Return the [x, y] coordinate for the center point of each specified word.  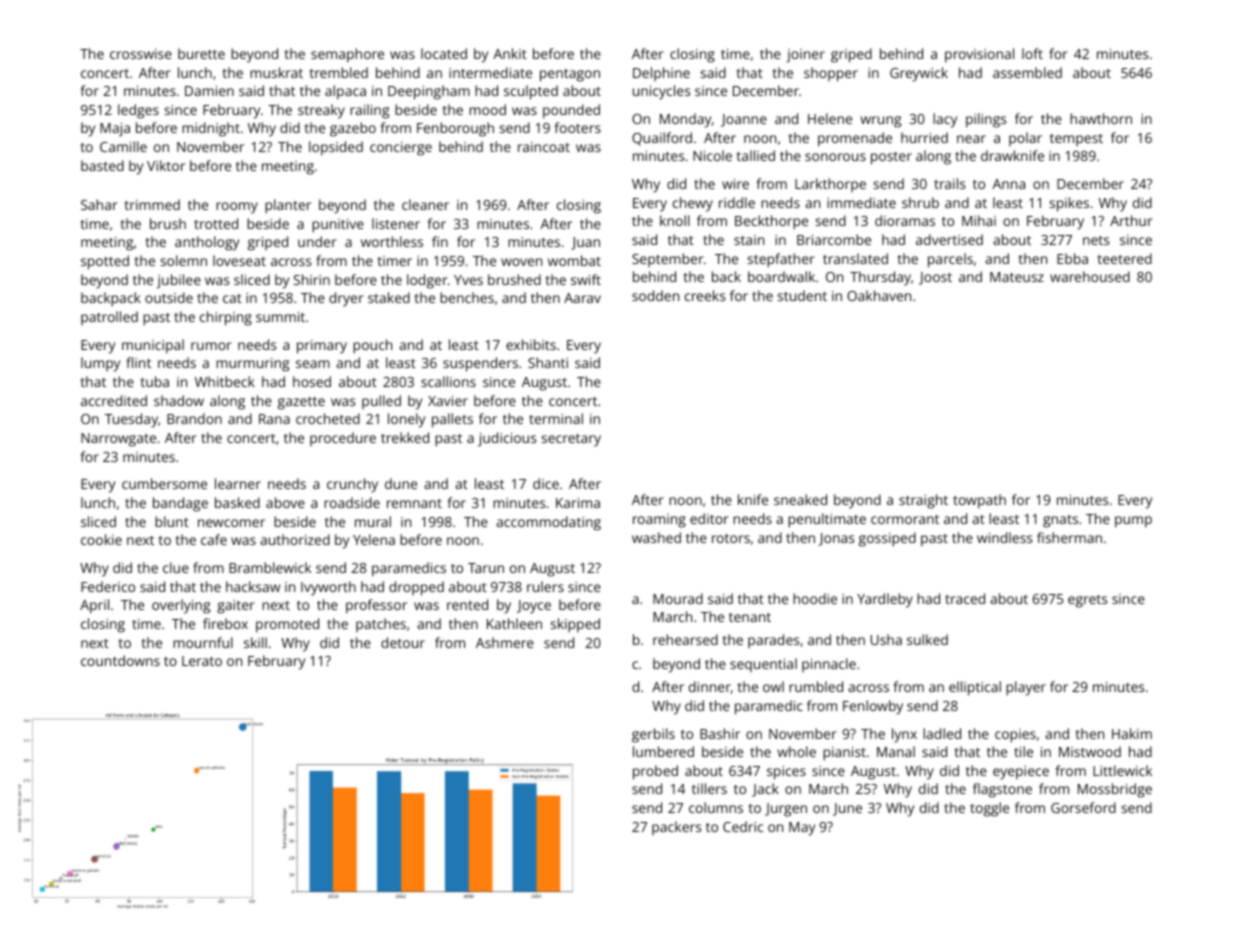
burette [201, 53]
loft [1032, 53]
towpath [979, 501]
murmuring [252, 365]
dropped [416, 588]
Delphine [661, 74]
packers [676, 828]
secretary [571, 440]
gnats [1060, 521]
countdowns [120, 660]
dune [401, 483]
